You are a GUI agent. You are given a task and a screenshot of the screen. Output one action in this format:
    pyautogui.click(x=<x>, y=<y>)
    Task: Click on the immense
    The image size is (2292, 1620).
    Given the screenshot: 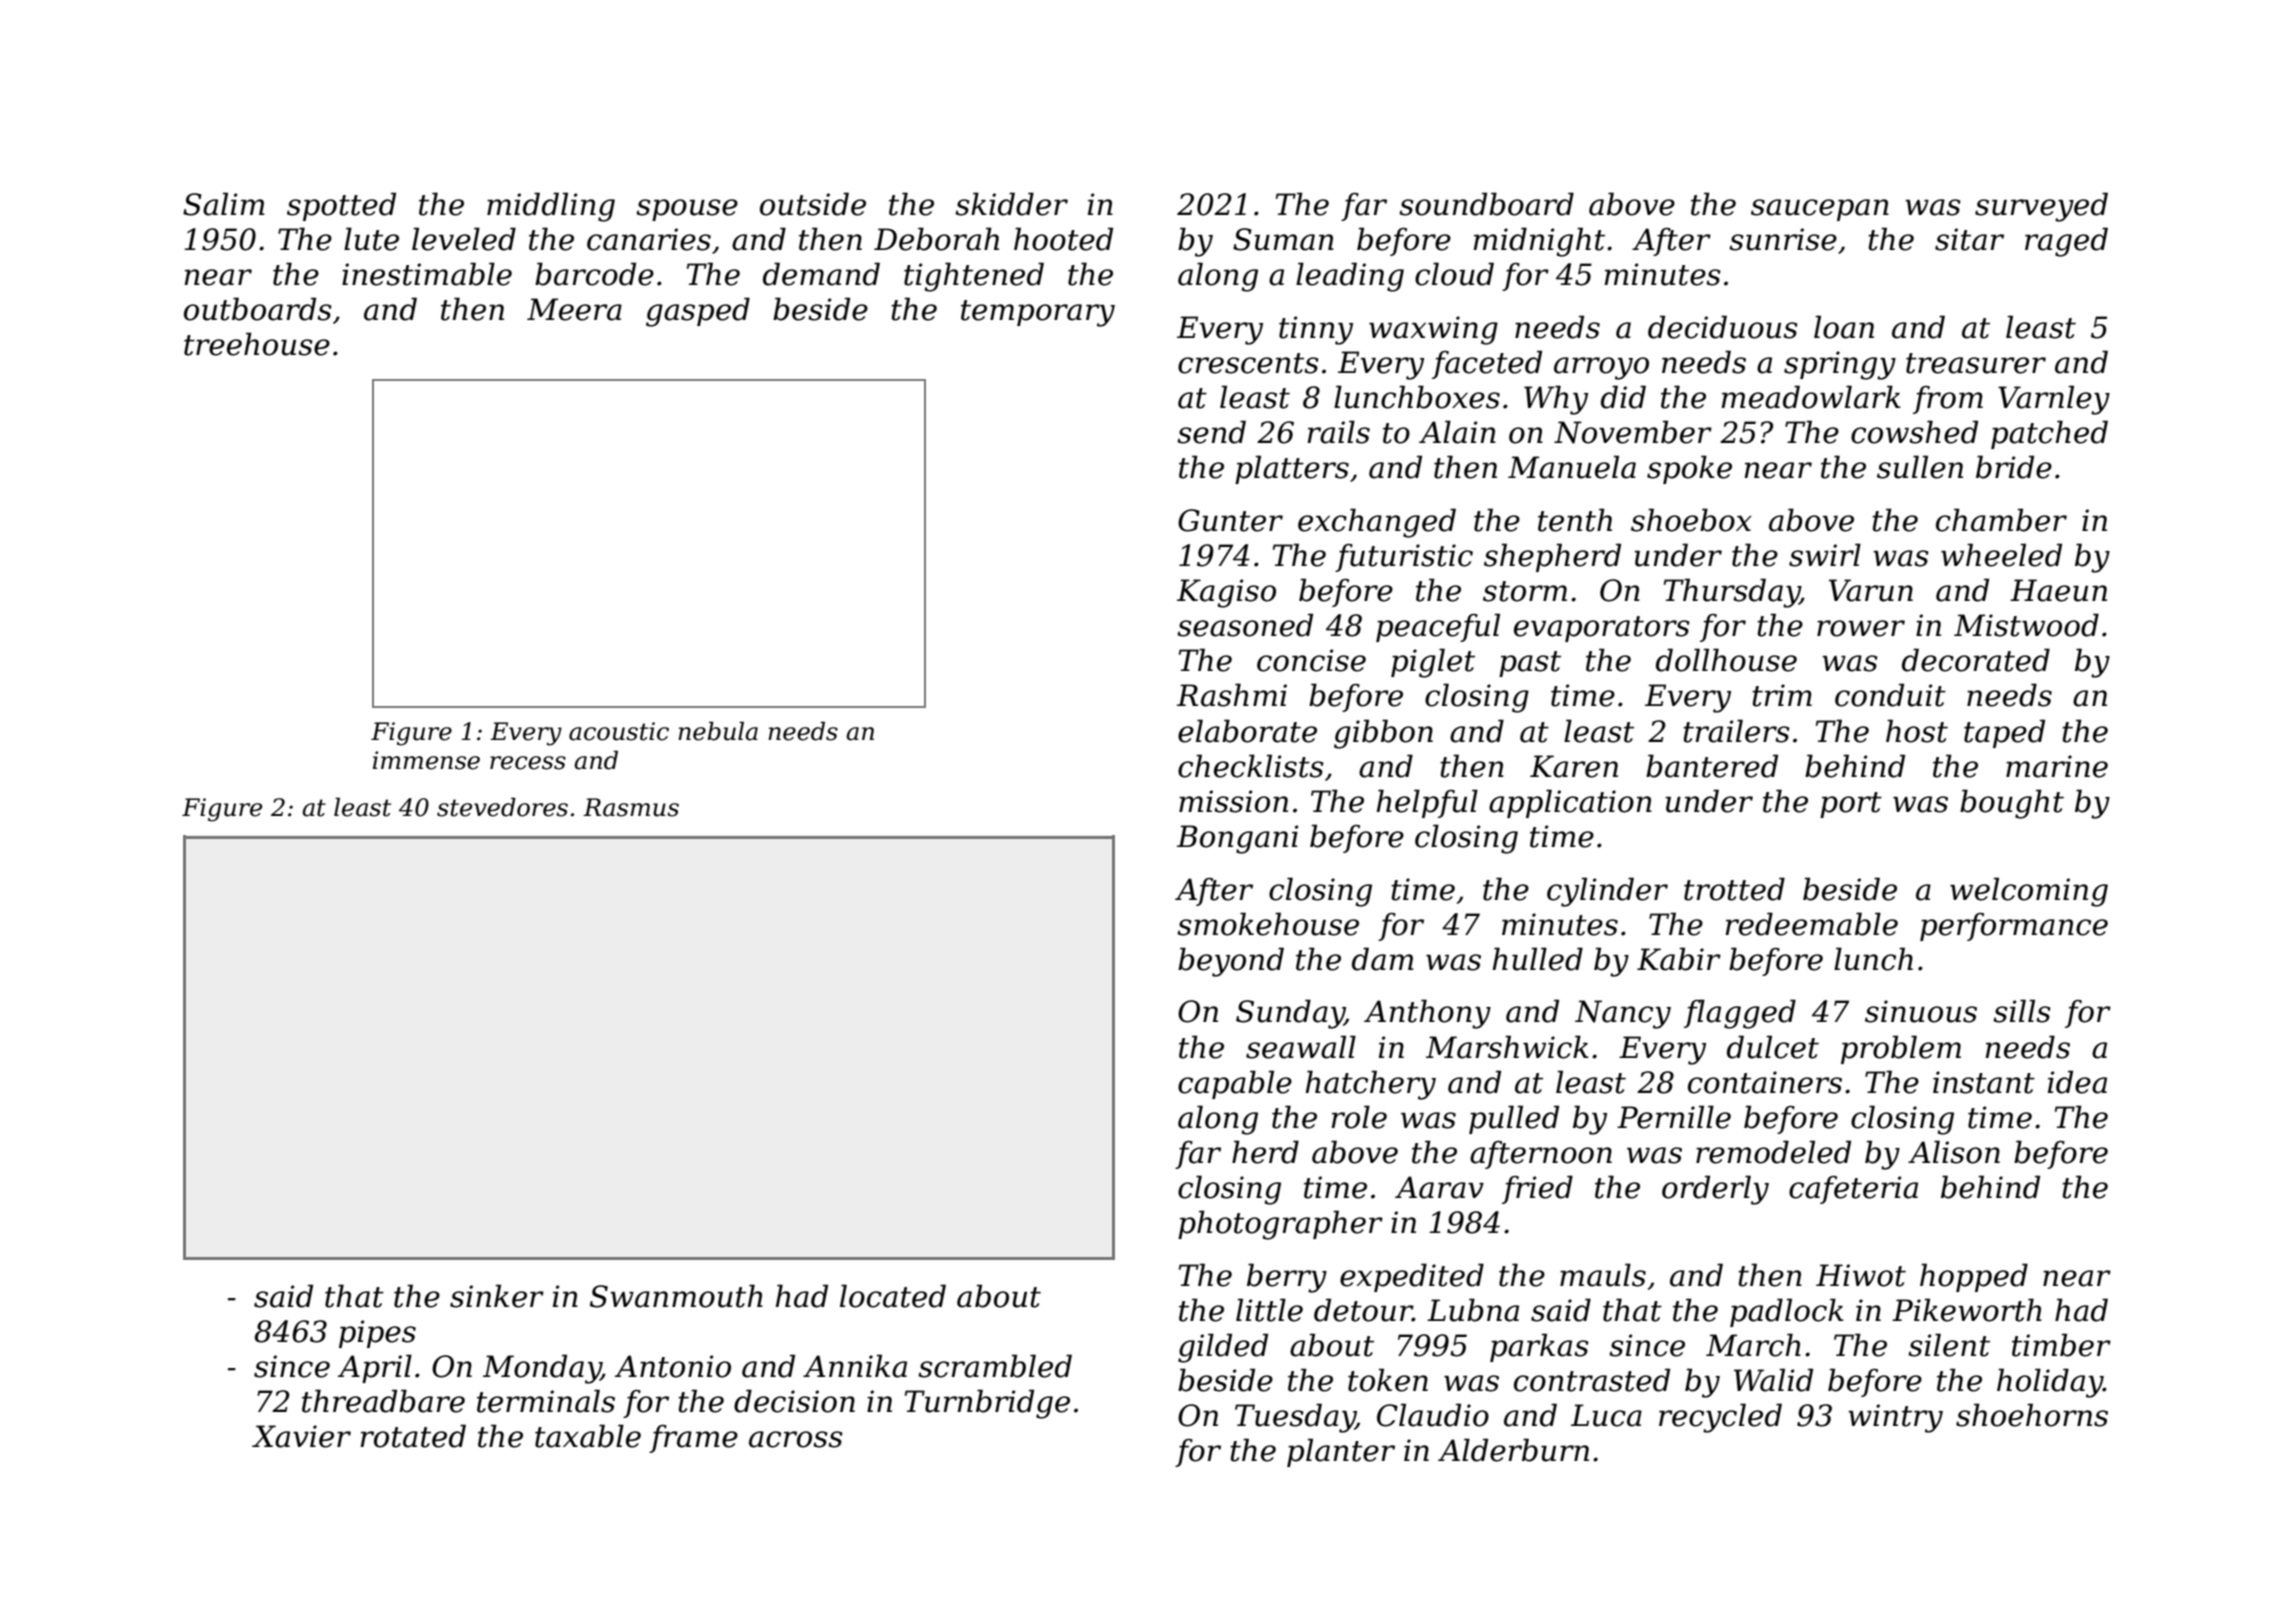 What is the action you would take?
    pyautogui.click(x=426, y=760)
